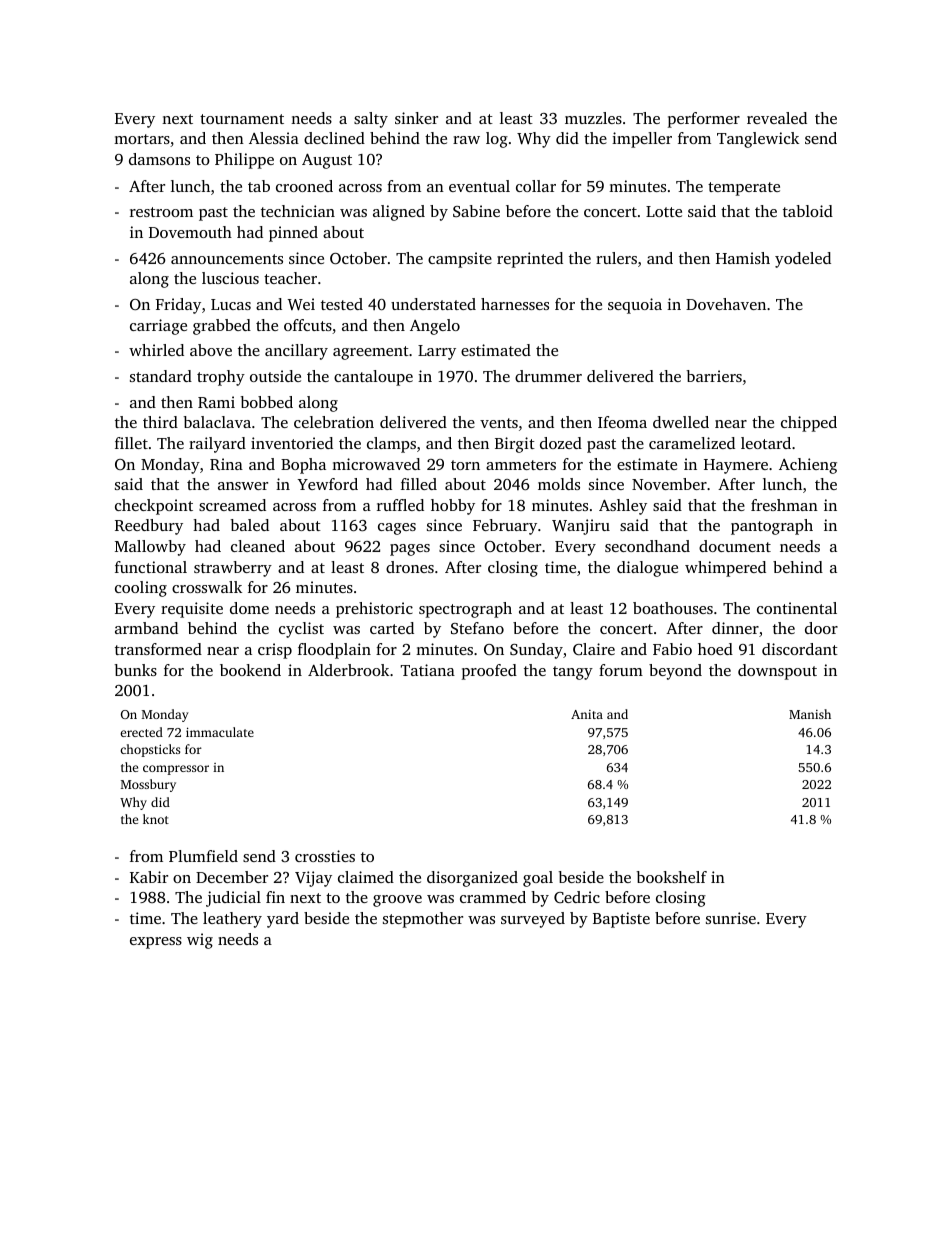  I want to click on secondhand, so click(647, 546).
